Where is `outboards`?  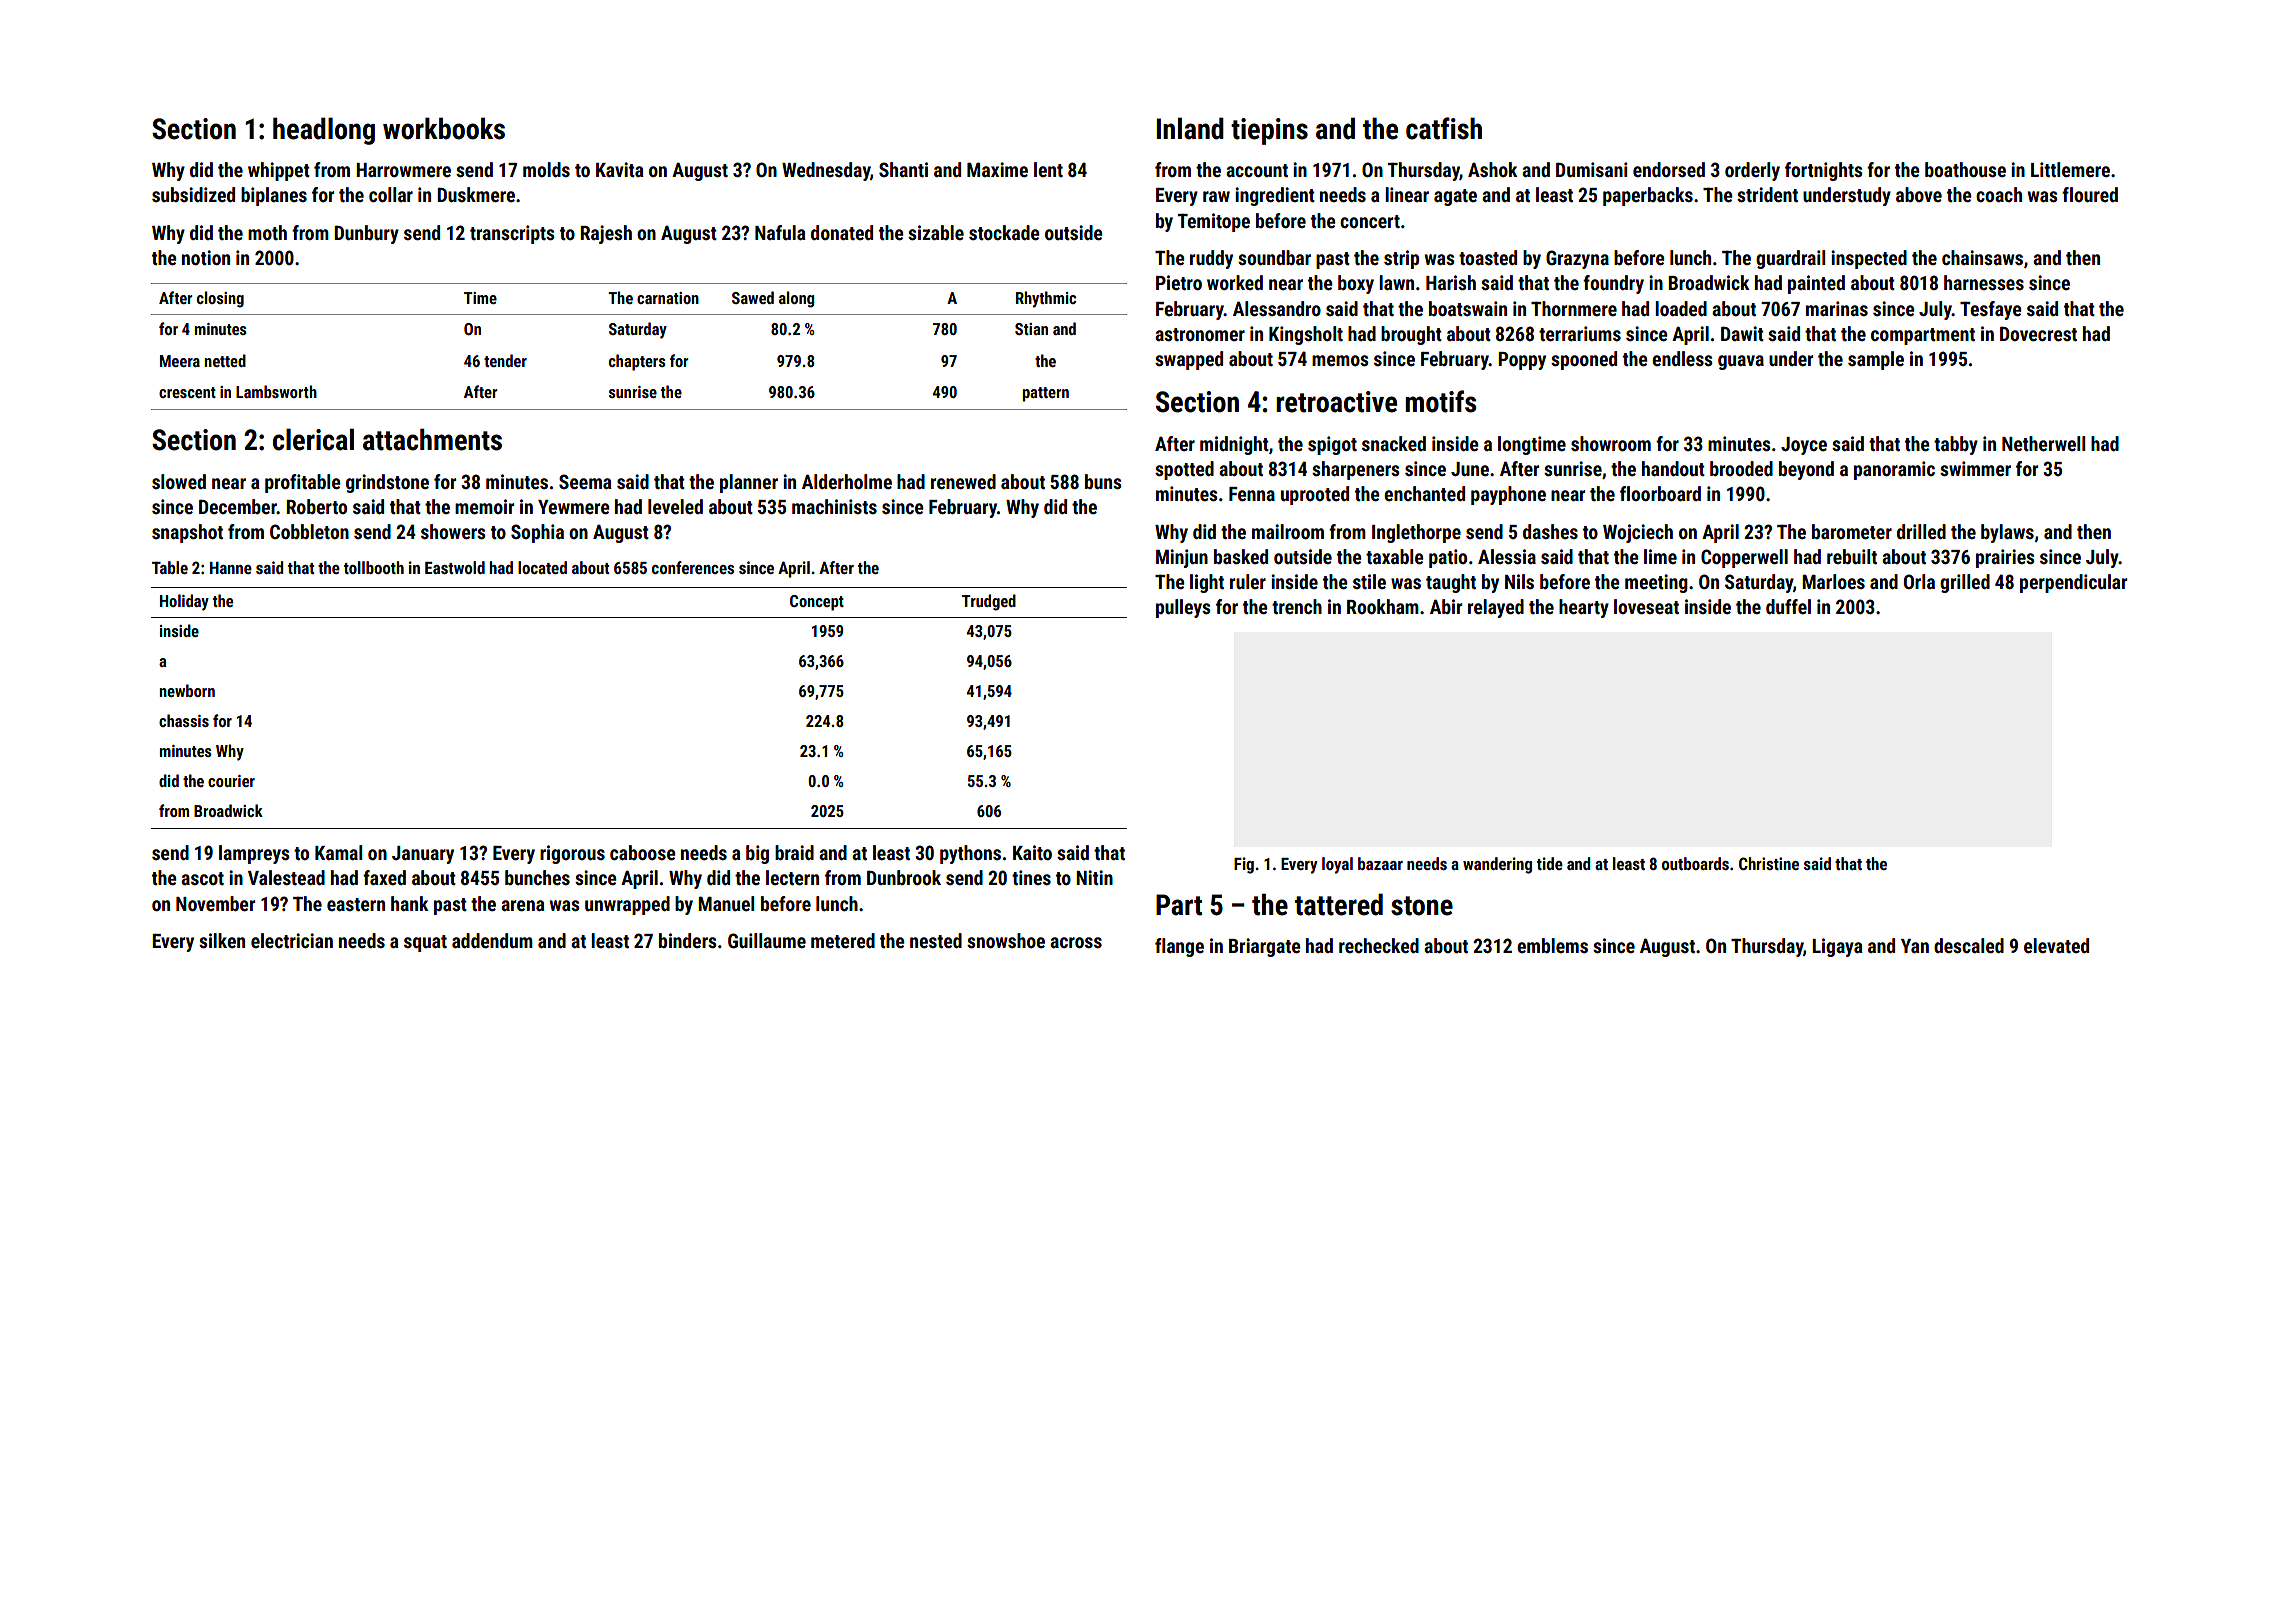 outboards is located at coordinates (1695, 863).
